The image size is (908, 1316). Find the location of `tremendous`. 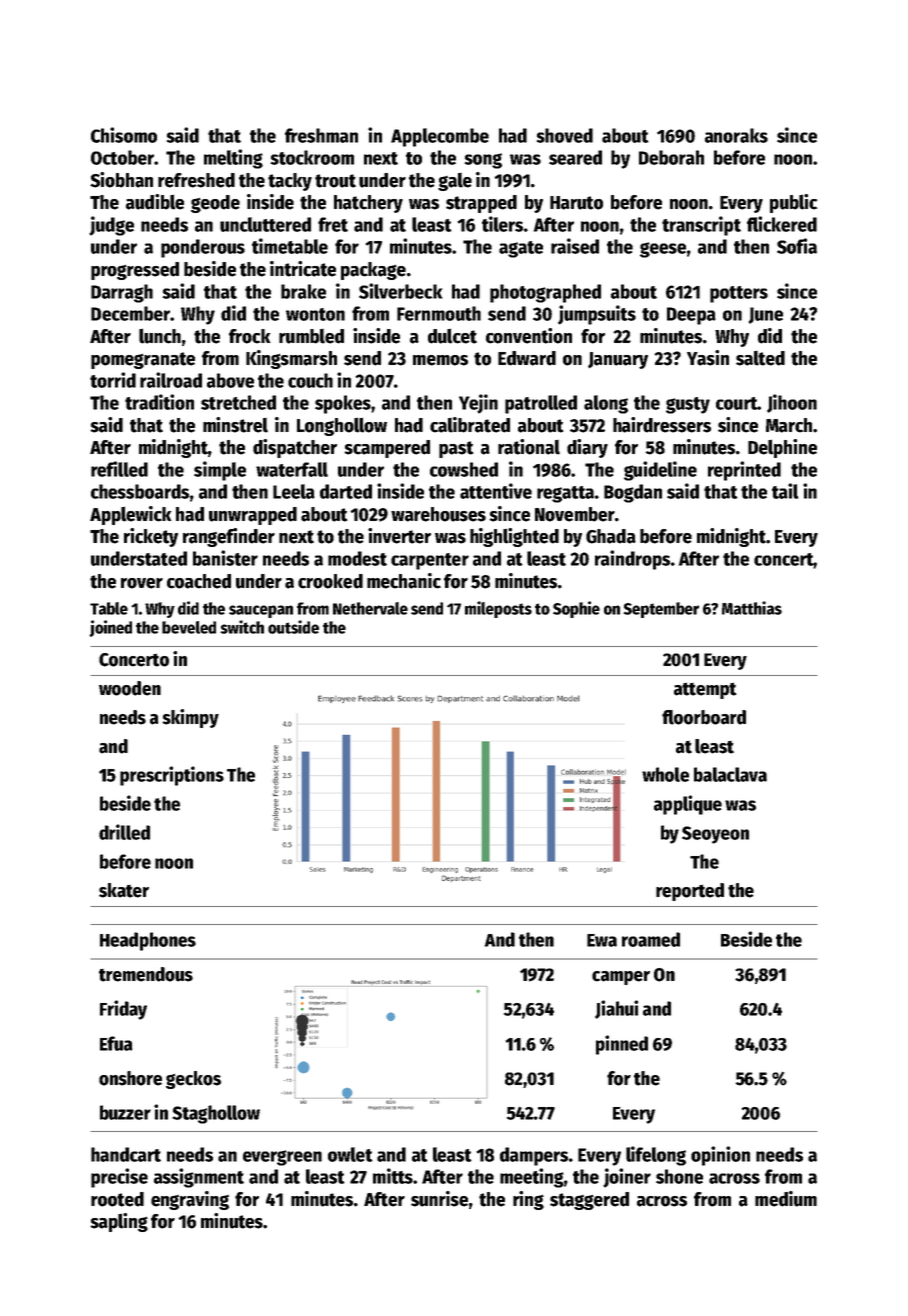

tremendous is located at coordinates (146, 974).
